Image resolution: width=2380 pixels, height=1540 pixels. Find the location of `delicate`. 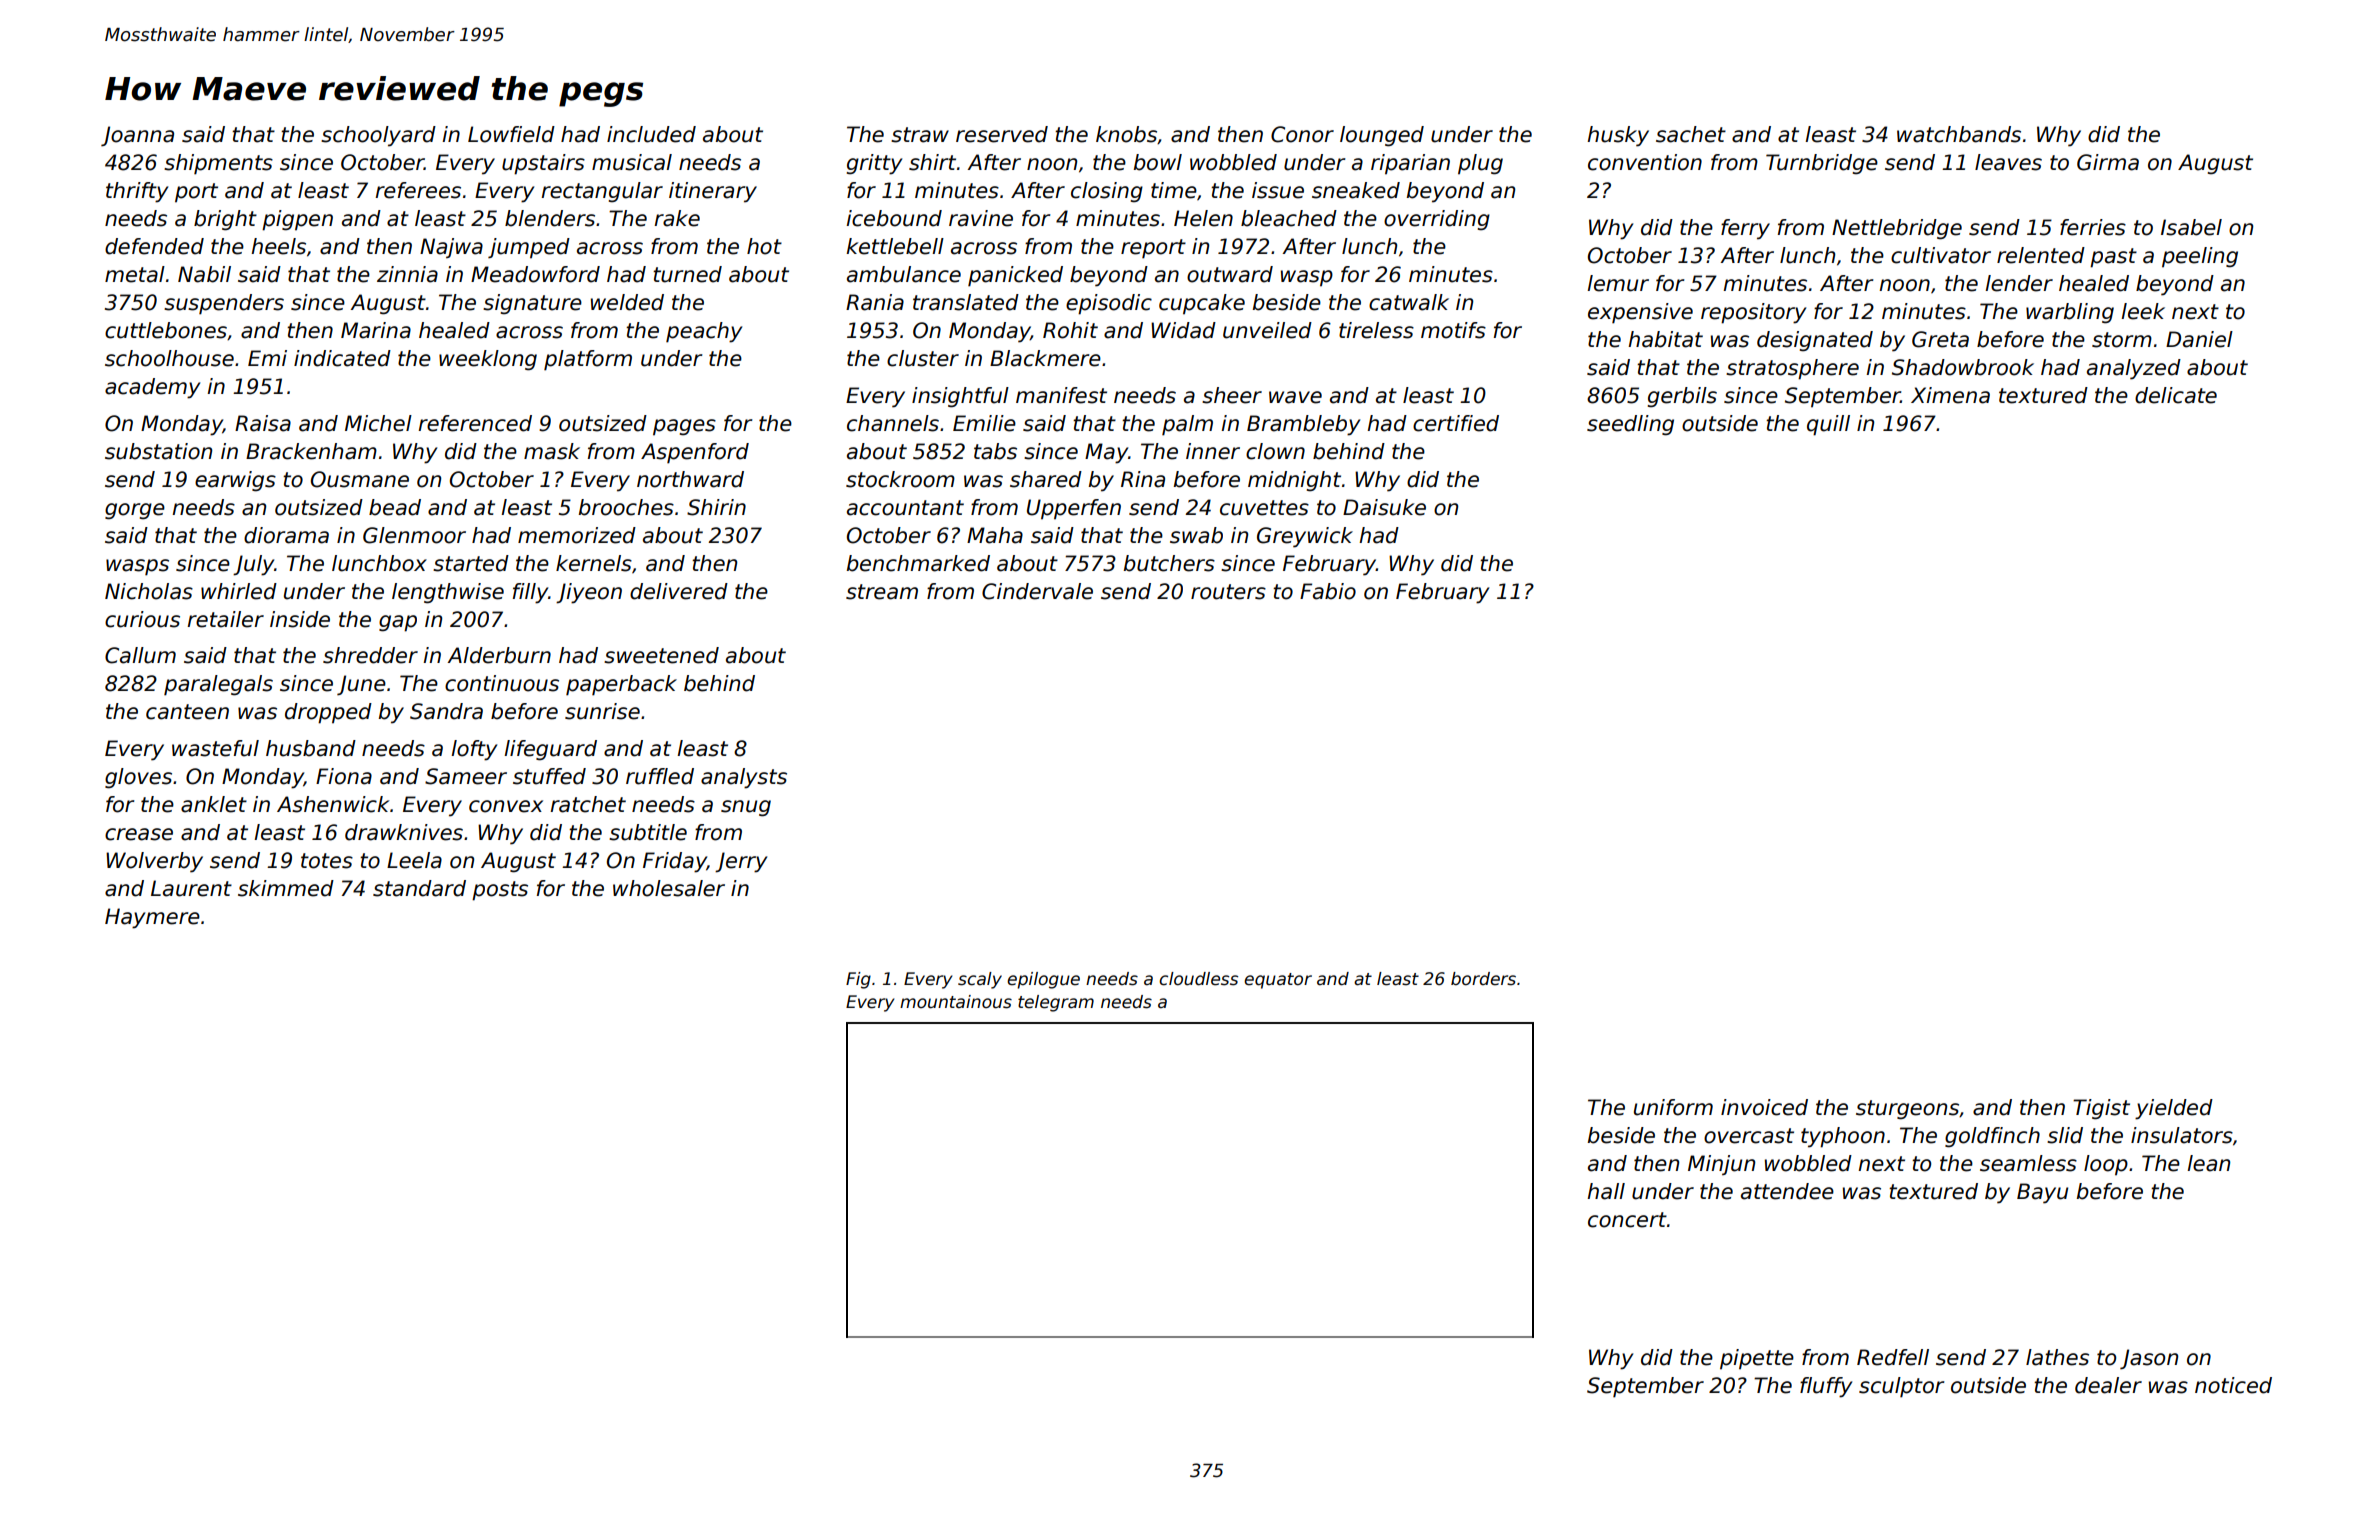

delicate is located at coordinates (2176, 395).
